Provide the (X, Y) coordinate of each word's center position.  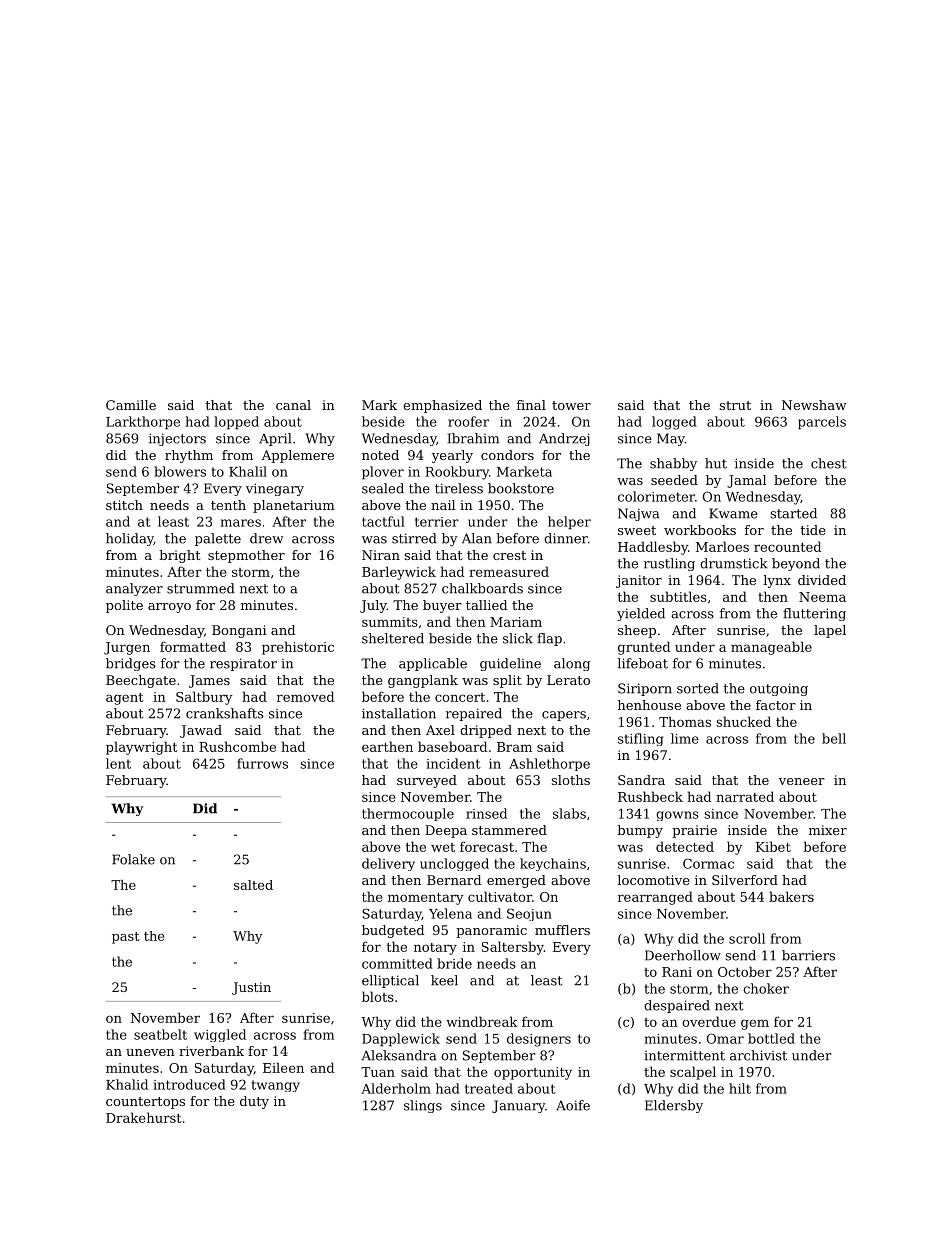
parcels (822, 423)
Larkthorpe (143, 423)
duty (254, 1102)
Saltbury (204, 698)
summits (390, 622)
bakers (791, 896)
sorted (698, 688)
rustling (669, 564)
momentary (425, 898)
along (572, 664)
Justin (251, 988)
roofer (468, 421)
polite (124, 606)
